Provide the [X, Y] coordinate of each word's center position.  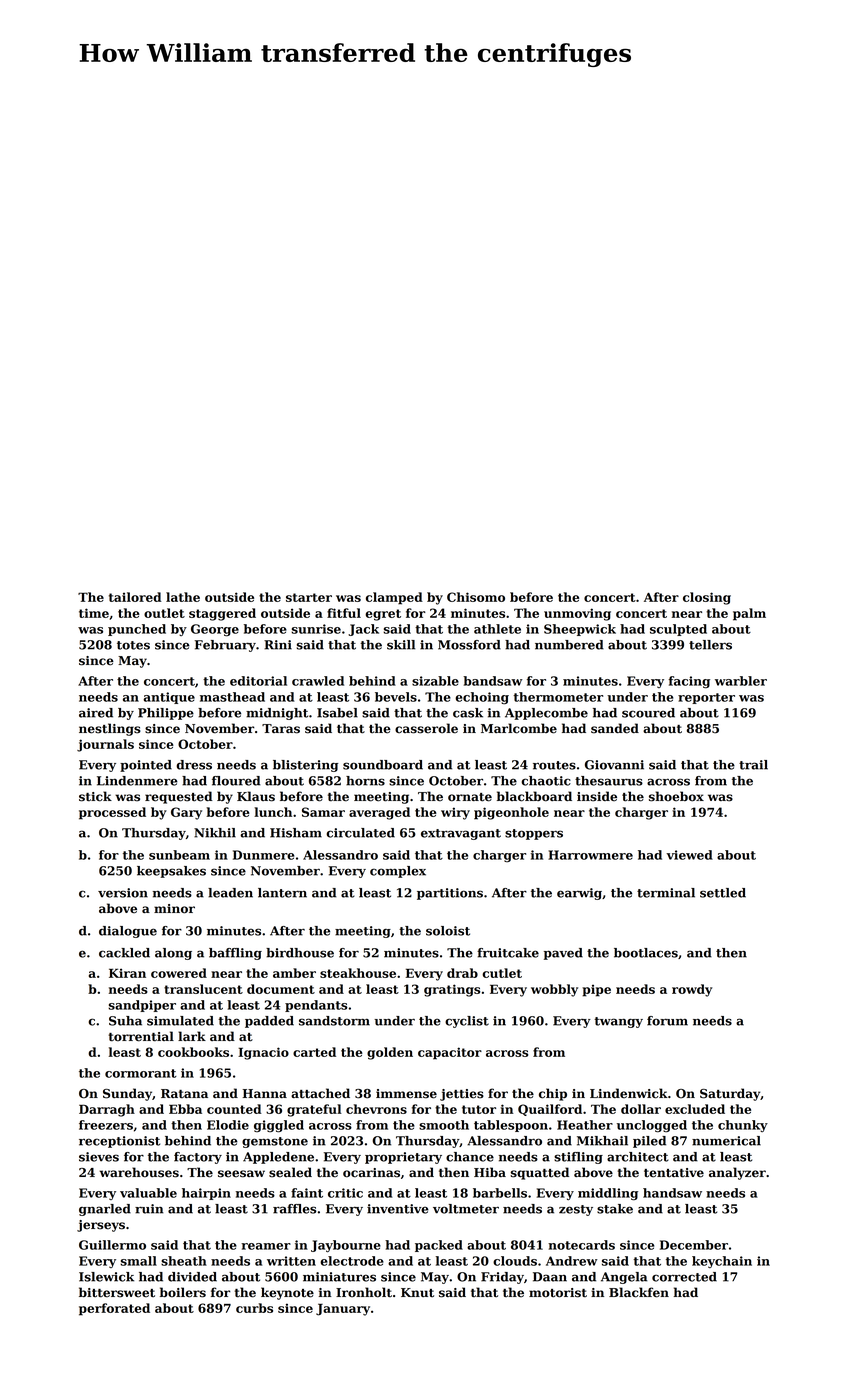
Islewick [106, 1277]
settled [723, 893]
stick [95, 796]
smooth [444, 1125]
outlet [164, 613]
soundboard [383, 765]
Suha [125, 1021]
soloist [448, 931]
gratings [452, 990]
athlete [497, 629]
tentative [674, 1173]
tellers [710, 645]
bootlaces [646, 953]
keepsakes [171, 872]
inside [597, 796]
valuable [148, 1193]
